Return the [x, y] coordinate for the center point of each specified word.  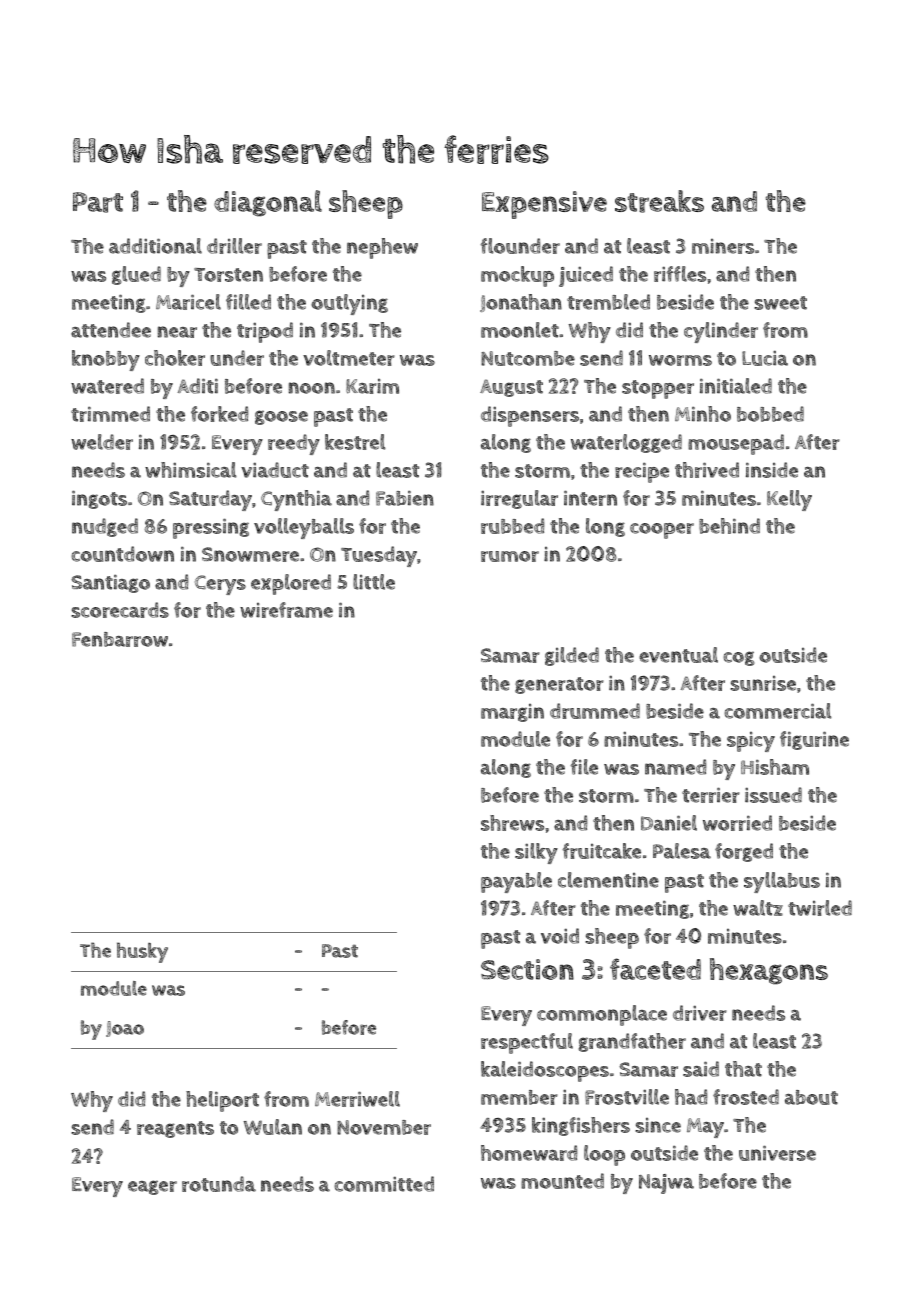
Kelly [789, 500]
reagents [175, 1129]
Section [527, 969]
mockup [517, 276]
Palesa [682, 851]
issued [773, 795]
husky [142, 952]
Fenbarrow [120, 639]
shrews [512, 823]
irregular [519, 499]
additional [155, 246]
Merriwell [357, 1099]
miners [723, 246]
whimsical [190, 470]
